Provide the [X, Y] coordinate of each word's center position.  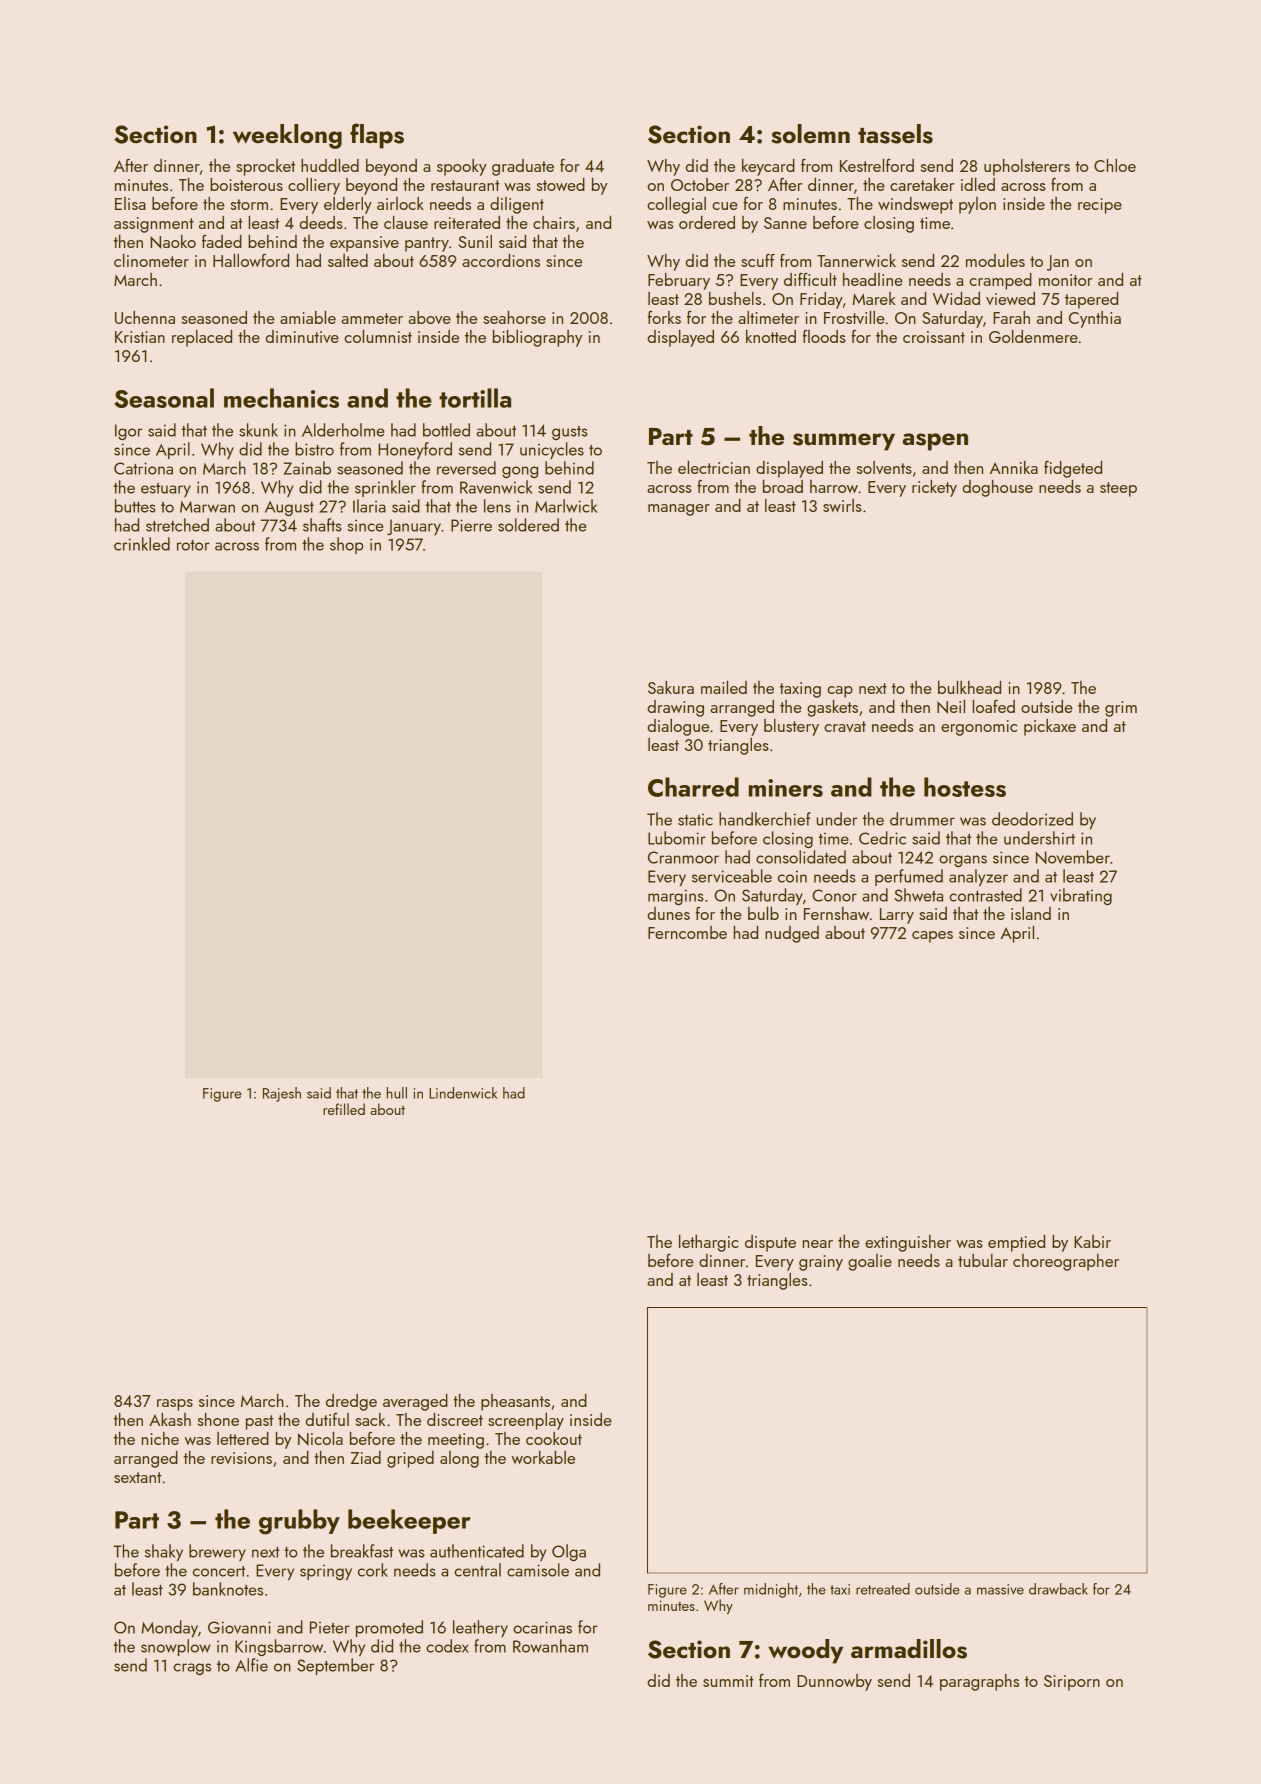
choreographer [1066, 1262]
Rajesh [282, 1094]
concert [219, 1571]
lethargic [708, 1243]
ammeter [372, 318]
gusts [570, 433]
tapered [1091, 300]
